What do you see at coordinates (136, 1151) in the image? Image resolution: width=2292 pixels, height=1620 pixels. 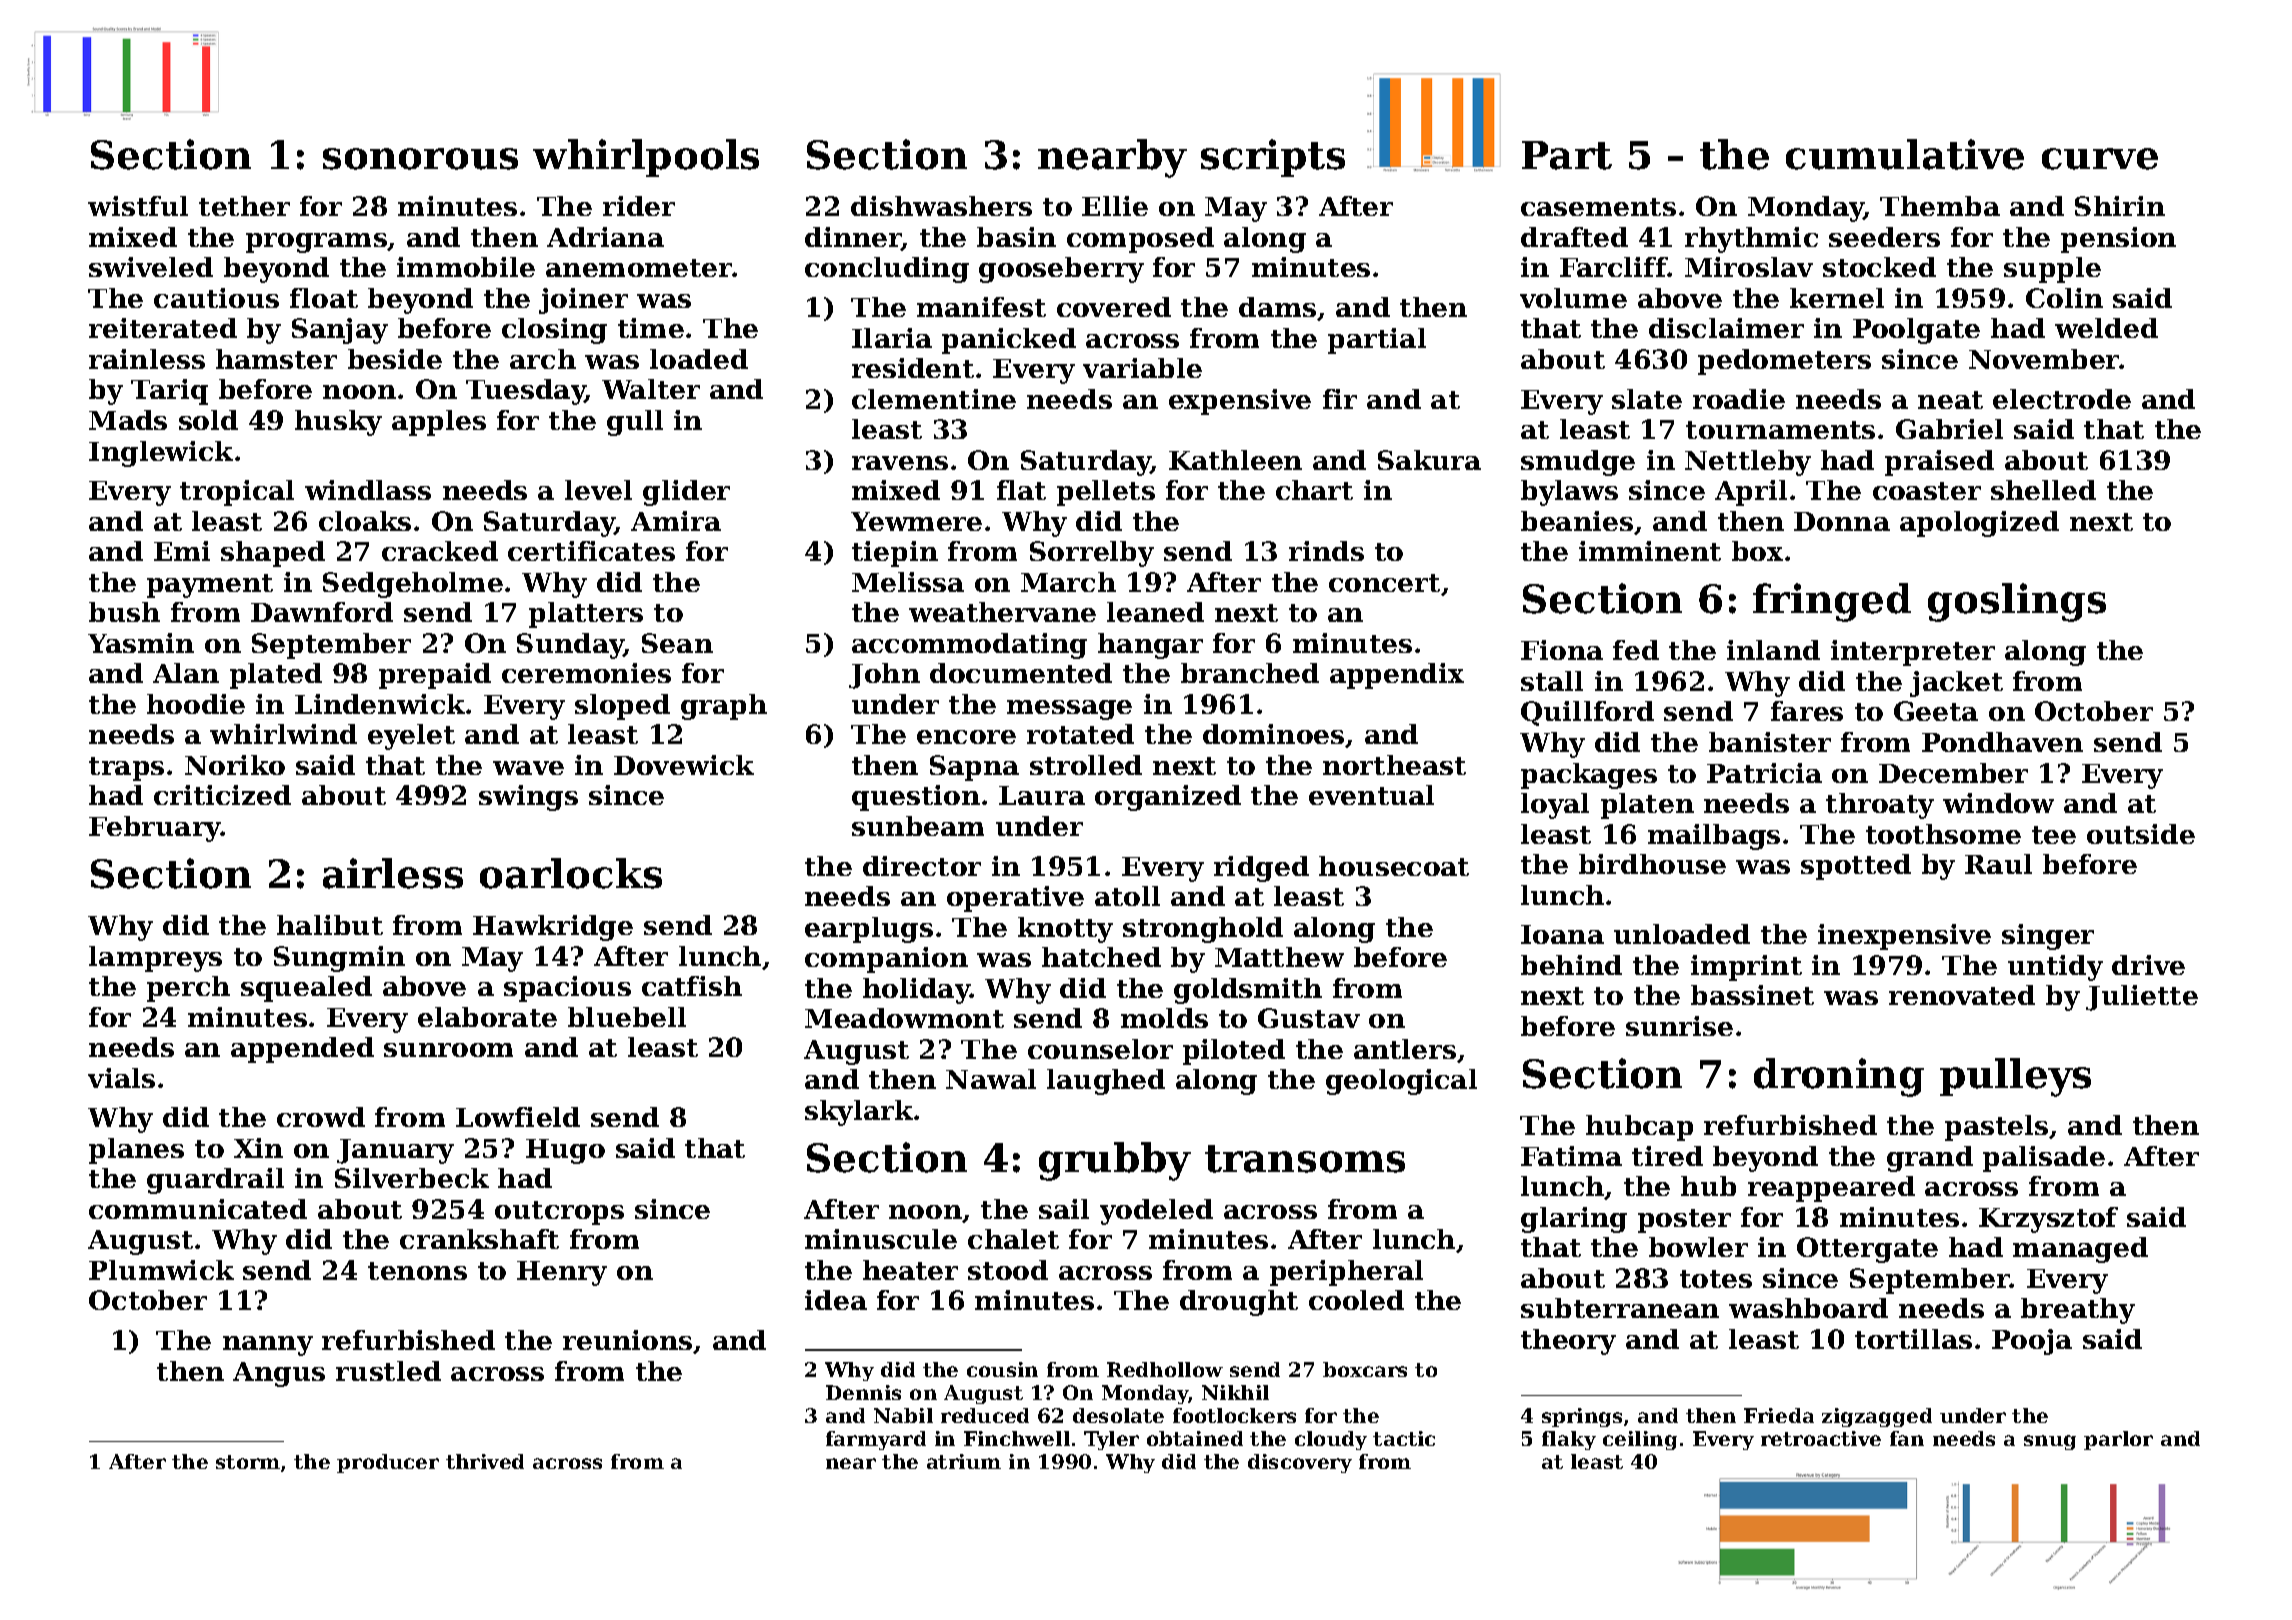 I see `planes` at bounding box center [136, 1151].
